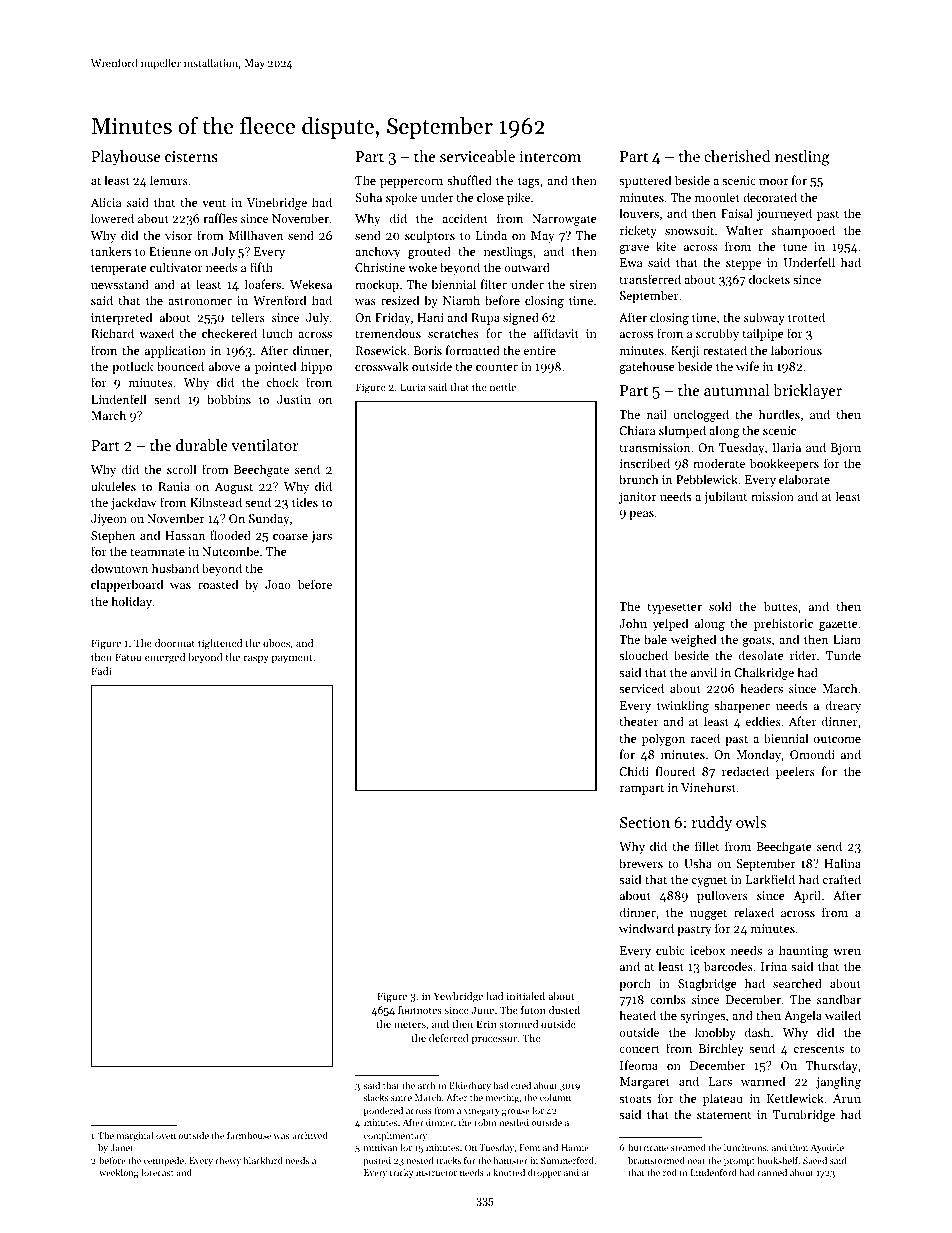 This image has width=952, height=1233. What do you see at coordinates (473, 350) in the image?
I see `formatted` at bounding box center [473, 350].
